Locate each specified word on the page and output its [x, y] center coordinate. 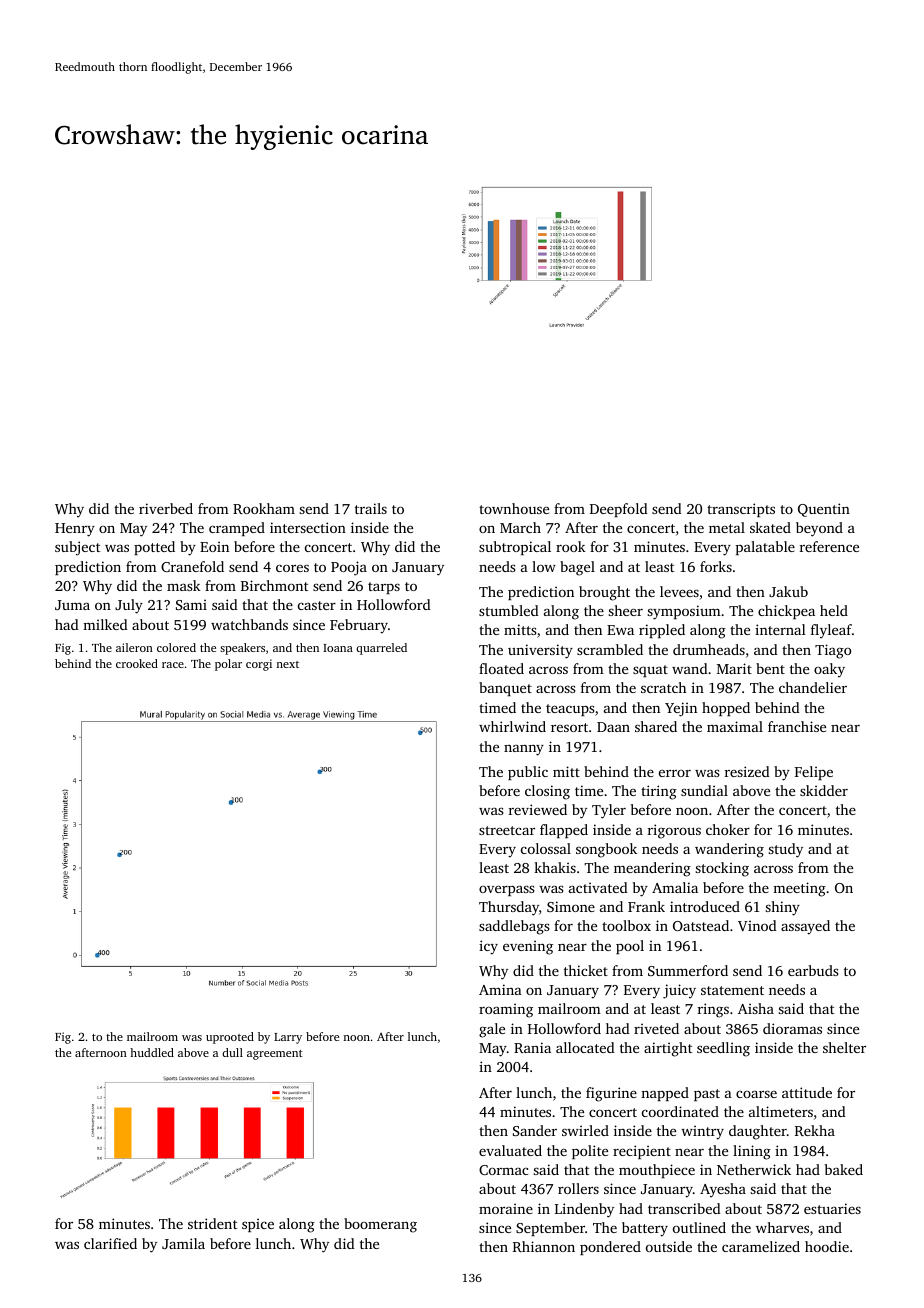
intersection [308, 527]
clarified [110, 1243]
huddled [152, 1052]
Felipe [814, 773]
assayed [805, 927]
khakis [555, 867]
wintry [702, 1132]
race [173, 665]
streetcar [507, 830]
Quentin [824, 510]
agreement [275, 1055]
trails [371, 508]
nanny [524, 750]
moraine [506, 1208]
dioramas [792, 1028]
